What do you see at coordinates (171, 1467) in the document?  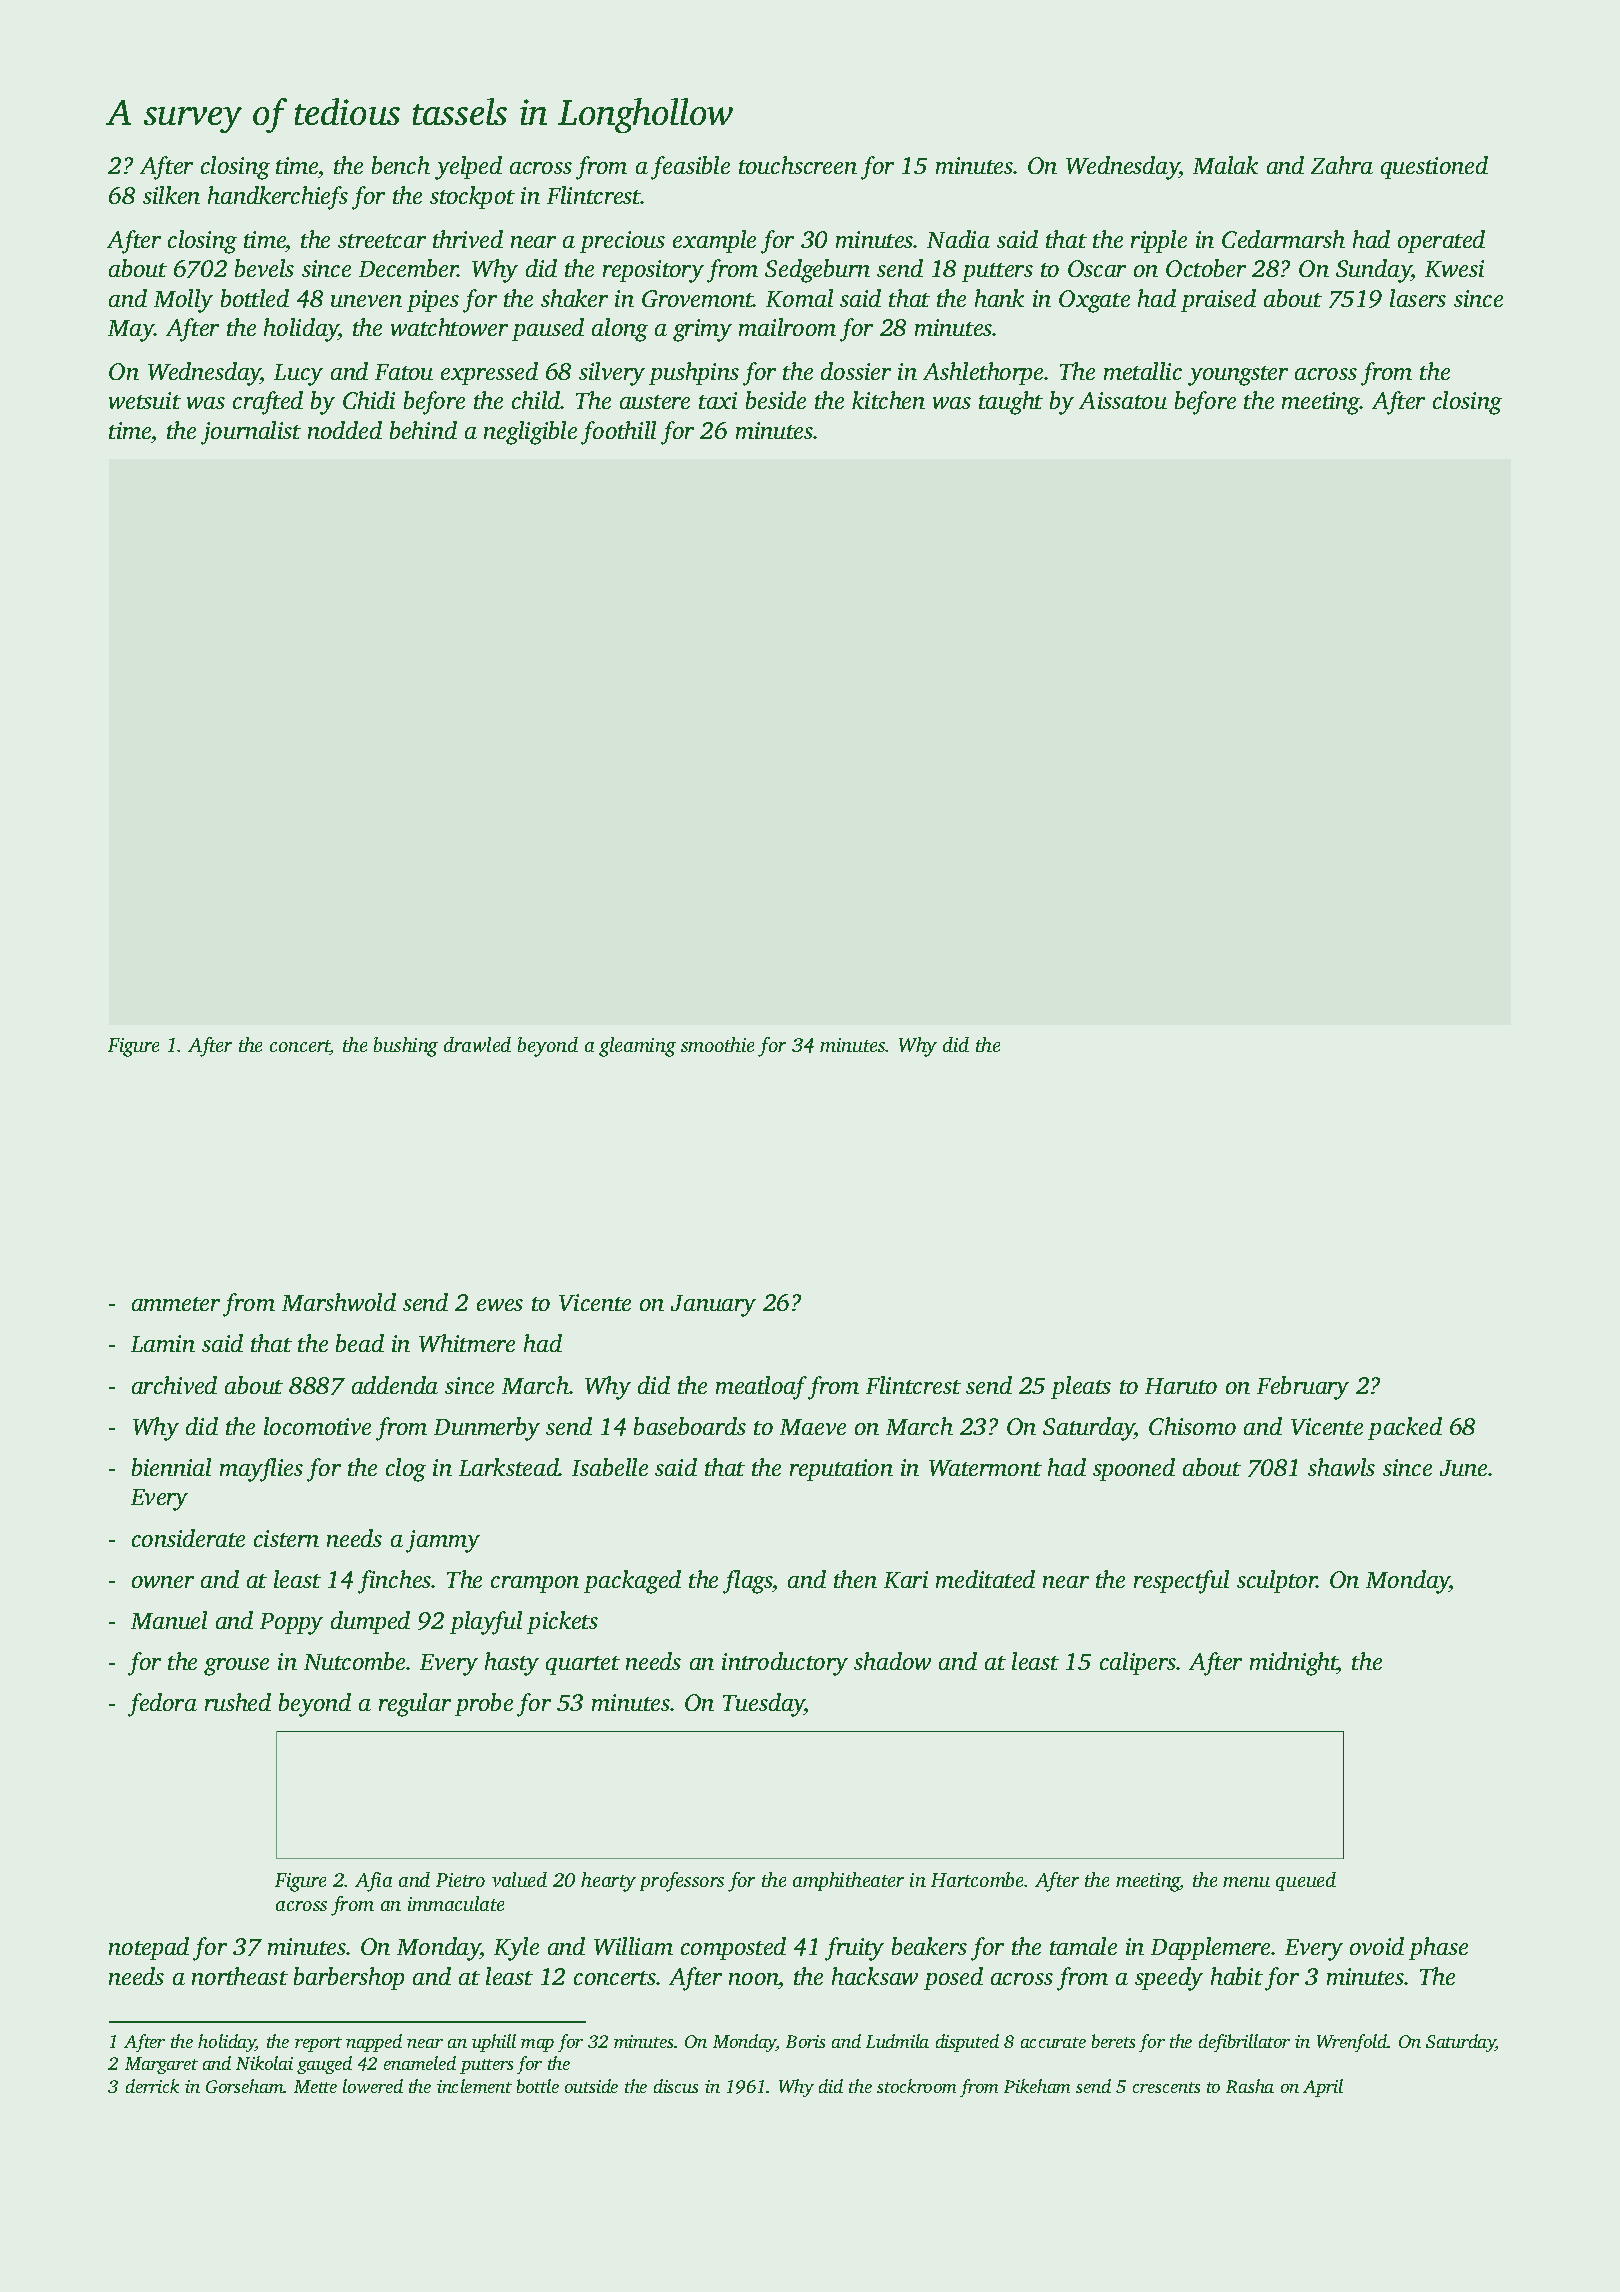 I see `biennial` at bounding box center [171, 1467].
